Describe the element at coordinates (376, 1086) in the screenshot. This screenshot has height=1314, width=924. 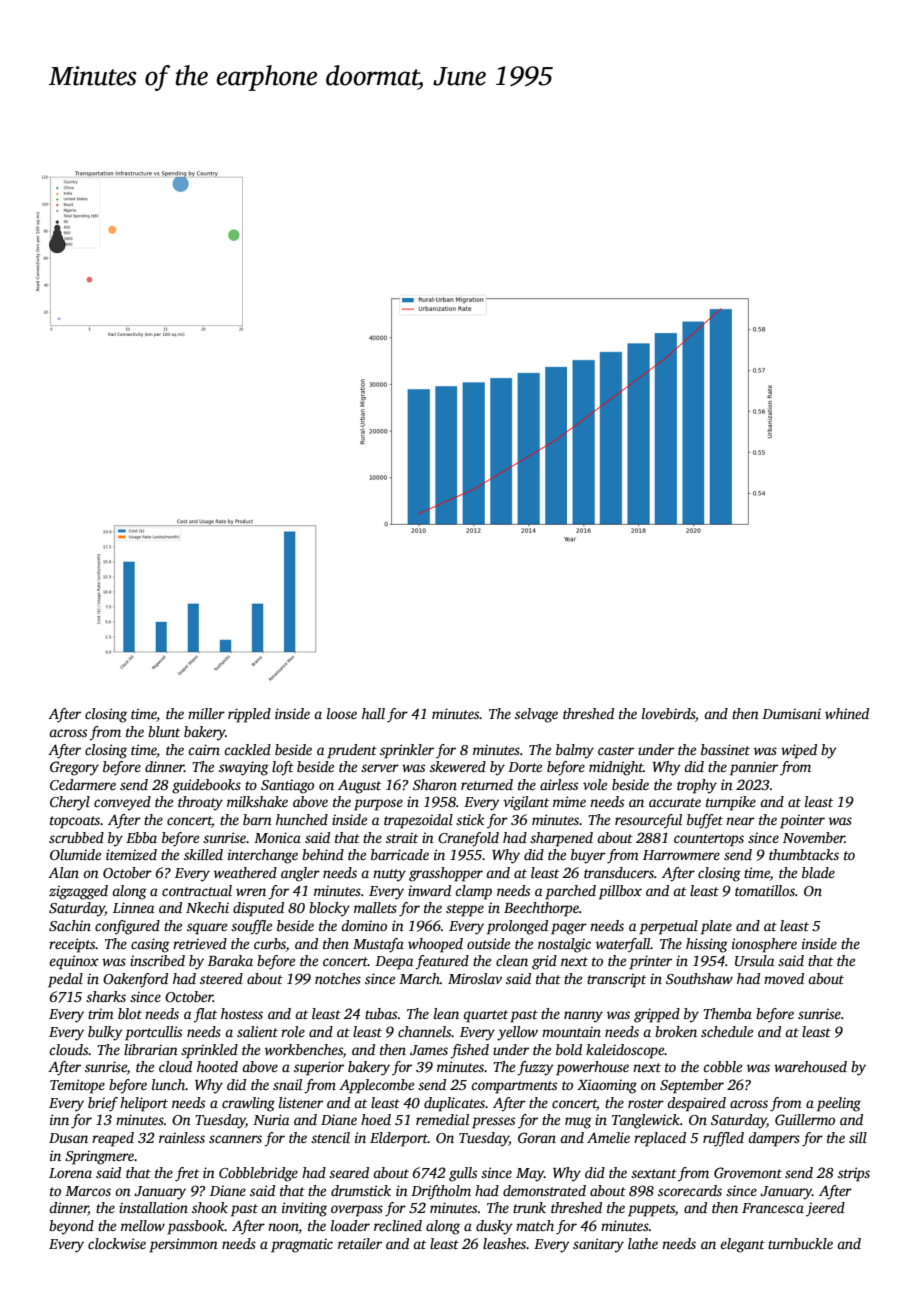
I see `Applecombe` at that location.
